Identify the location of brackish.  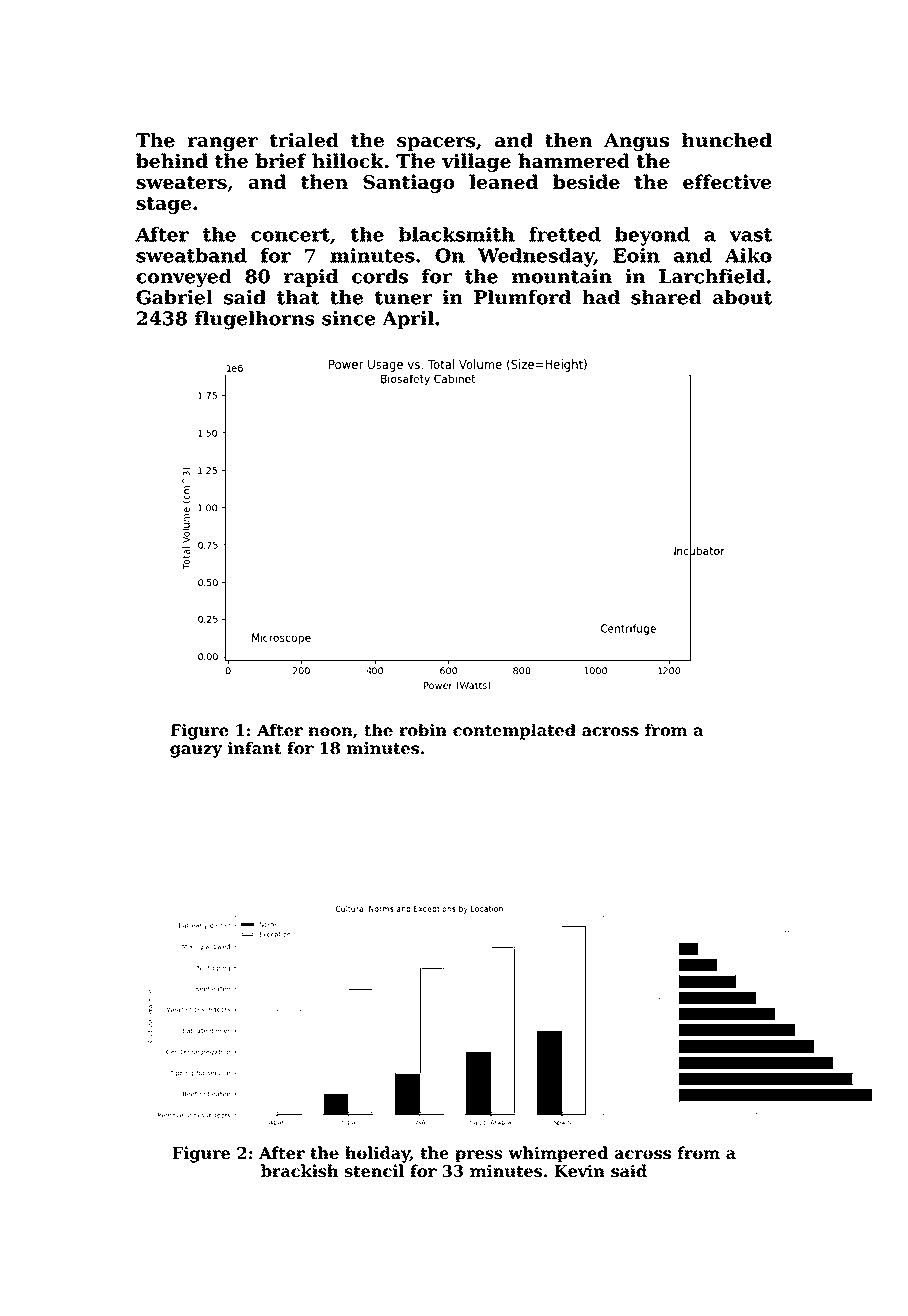
(299, 1170).
